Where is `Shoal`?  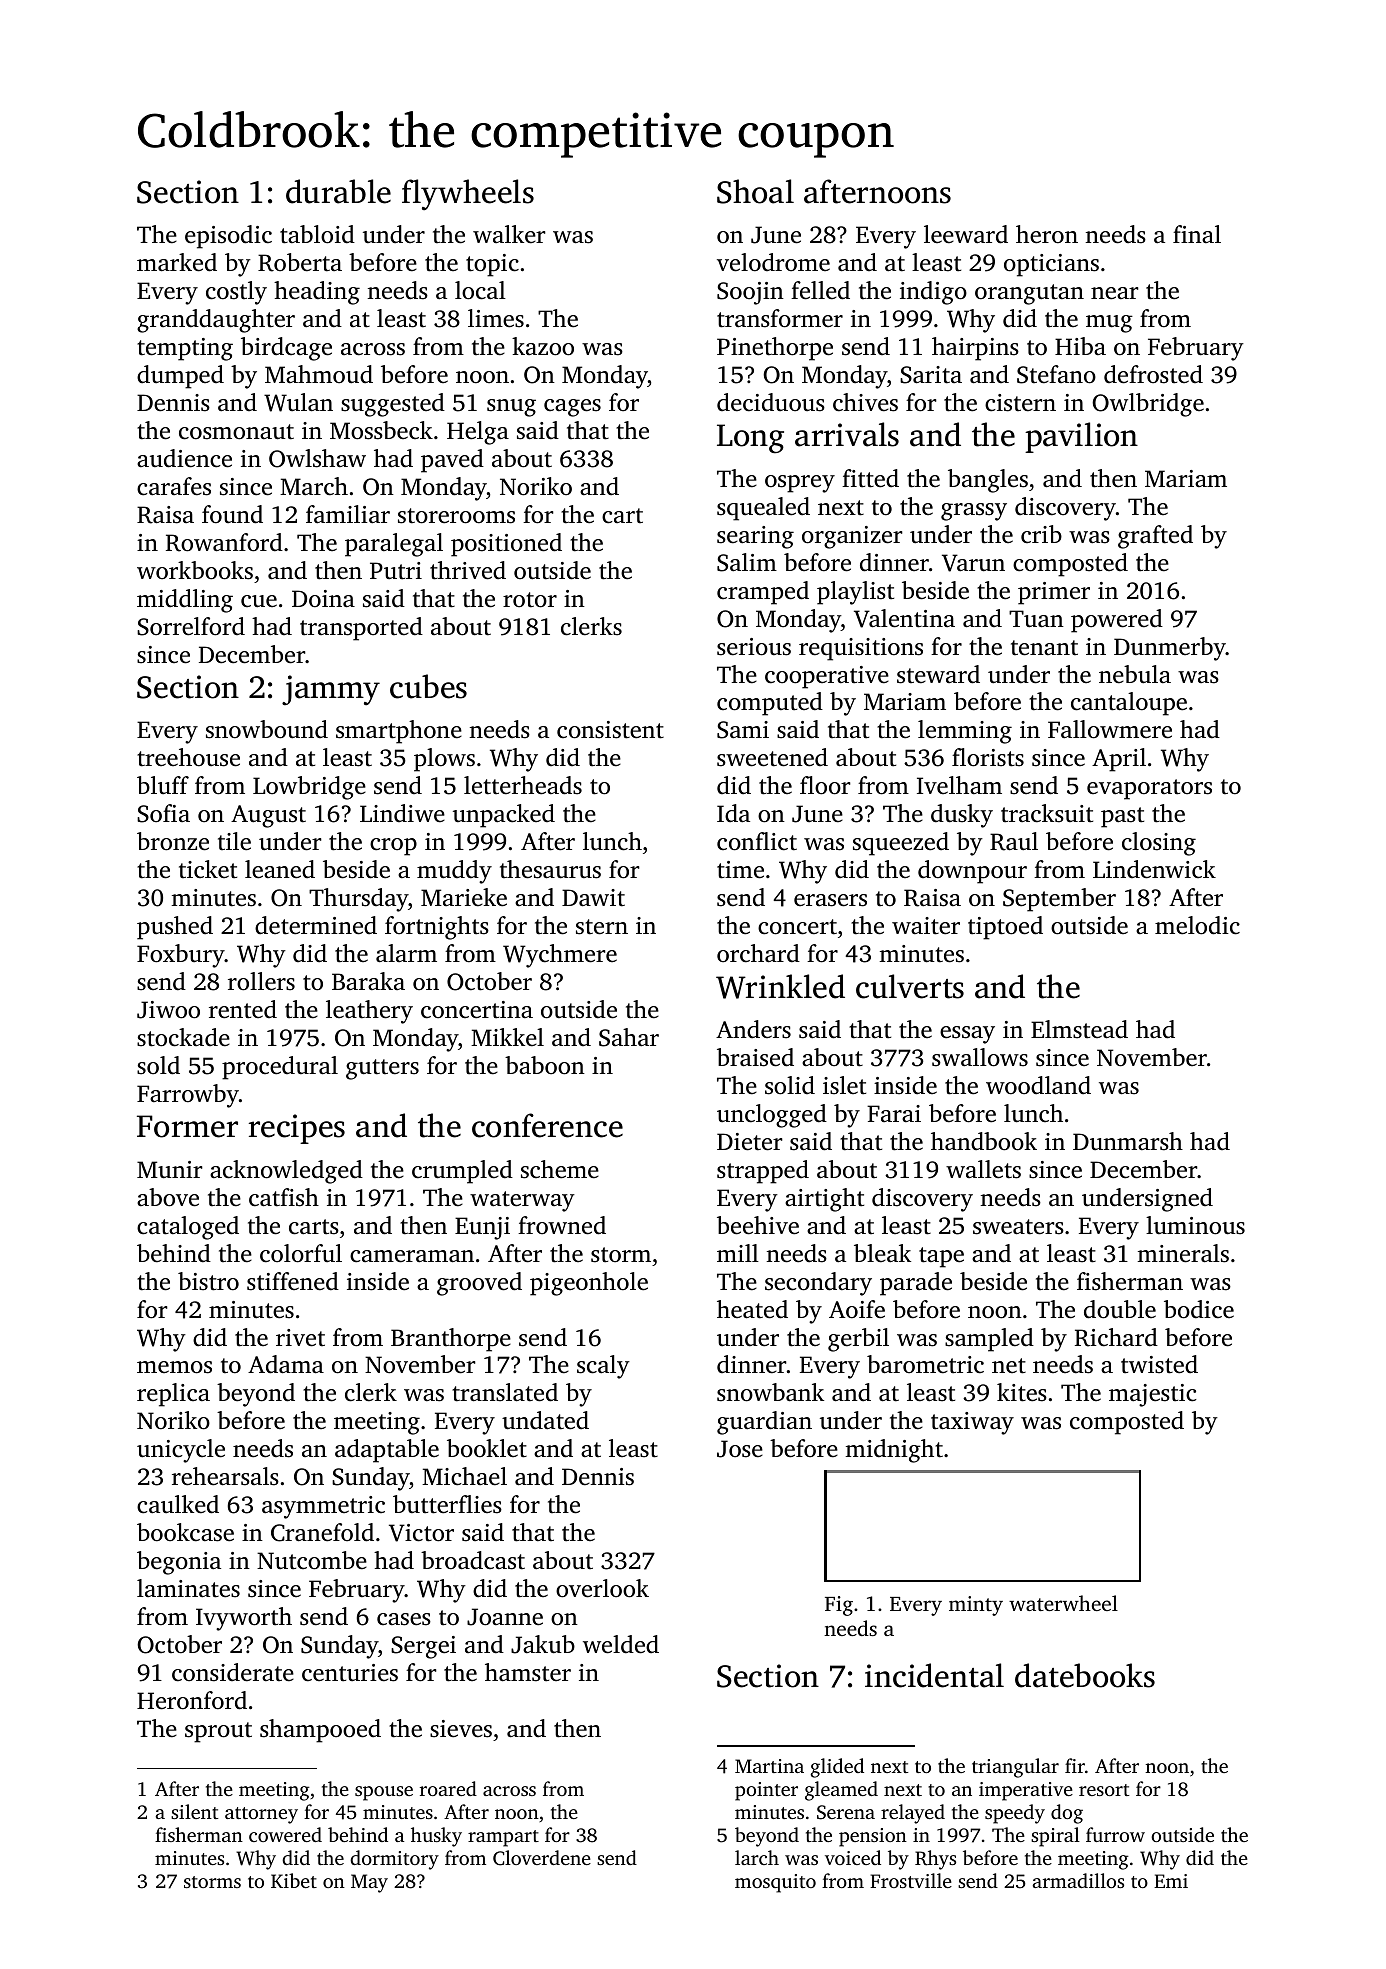
Shoal is located at coordinates (755, 191).
